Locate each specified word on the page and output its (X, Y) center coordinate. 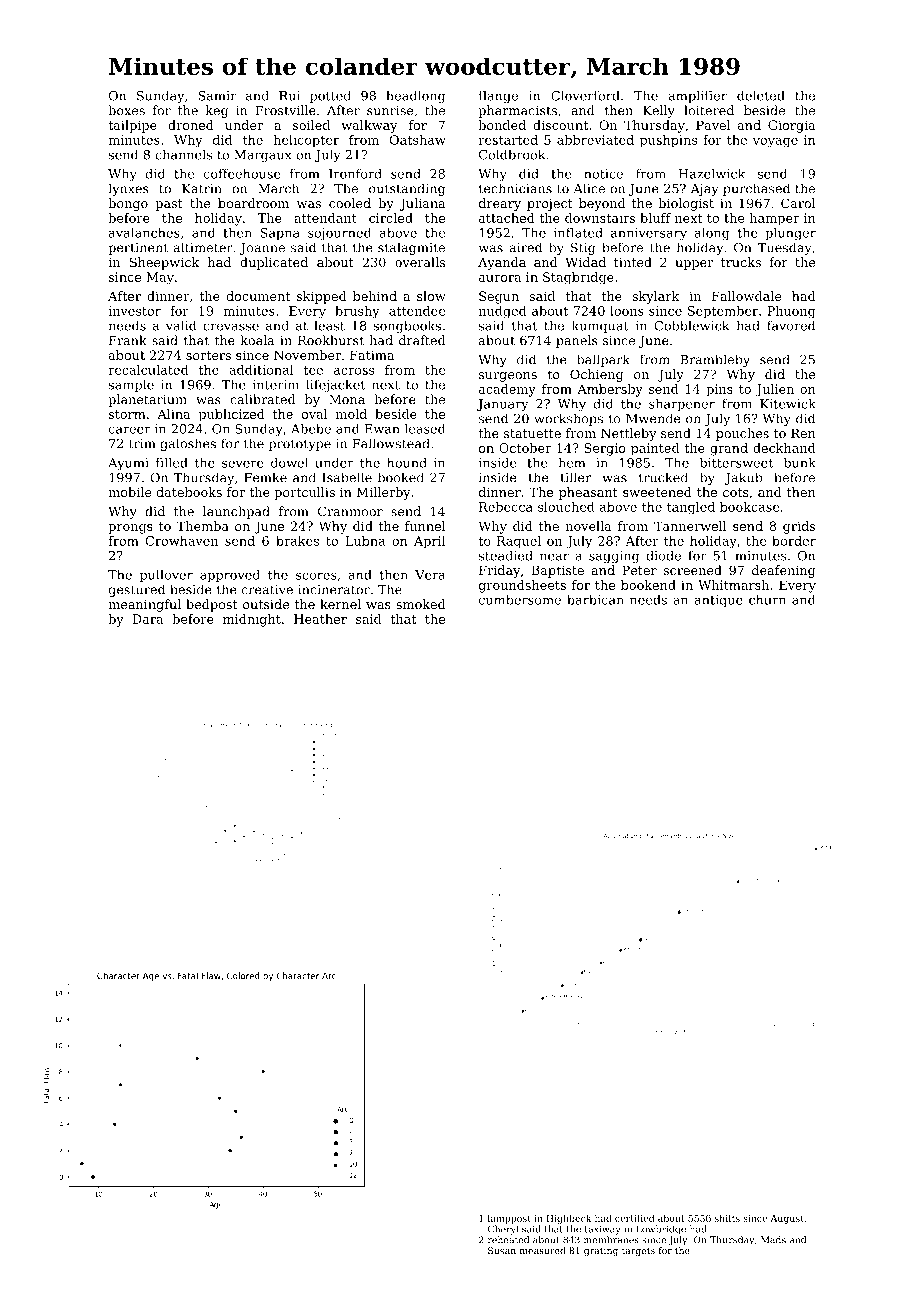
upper (694, 265)
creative (267, 590)
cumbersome (520, 600)
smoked (421, 604)
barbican (595, 600)
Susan (502, 1250)
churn (767, 600)
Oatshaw (418, 140)
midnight (252, 620)
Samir (217, 96)
